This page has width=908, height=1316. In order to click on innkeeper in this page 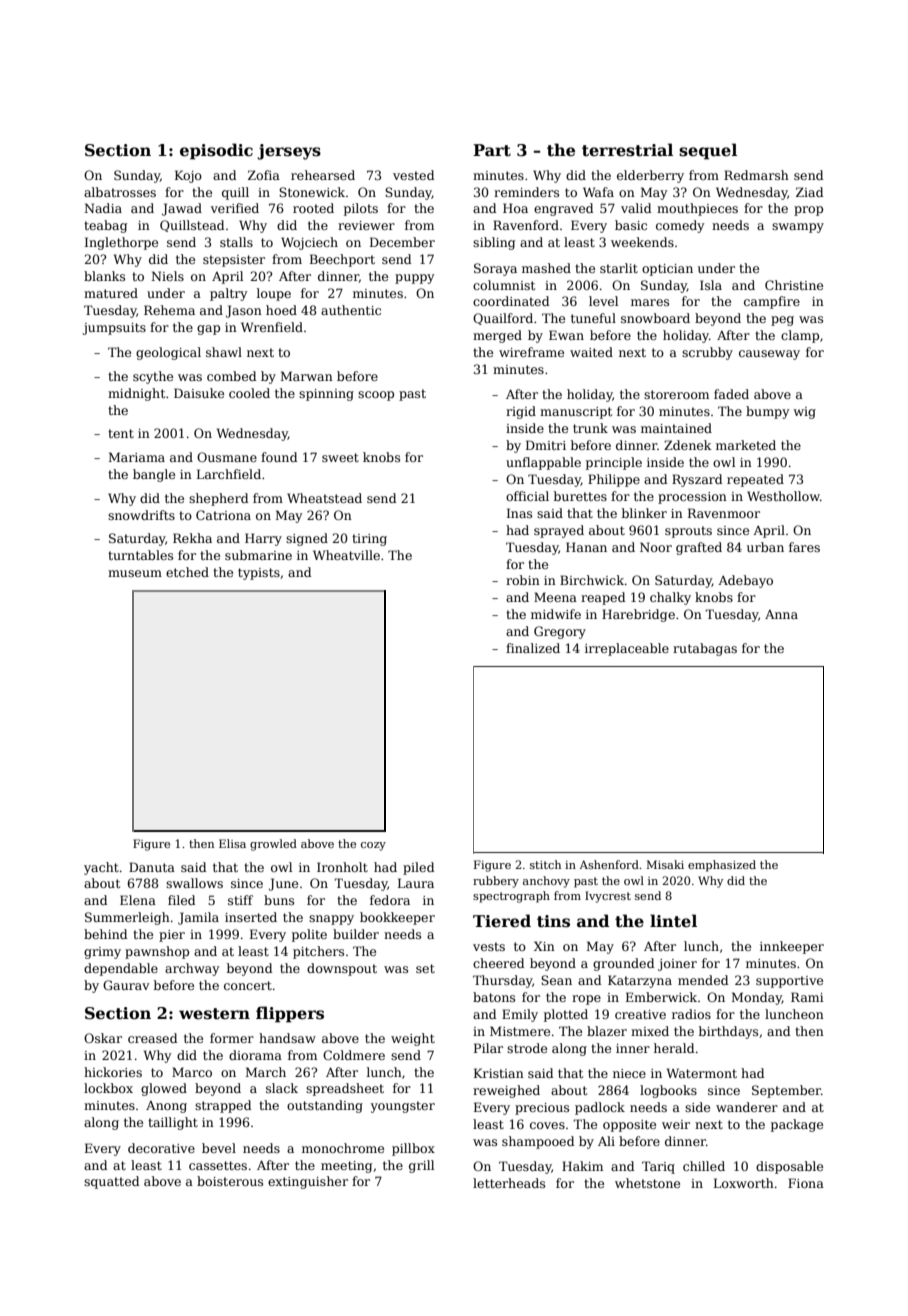, I will do `click(792, 947)`.
